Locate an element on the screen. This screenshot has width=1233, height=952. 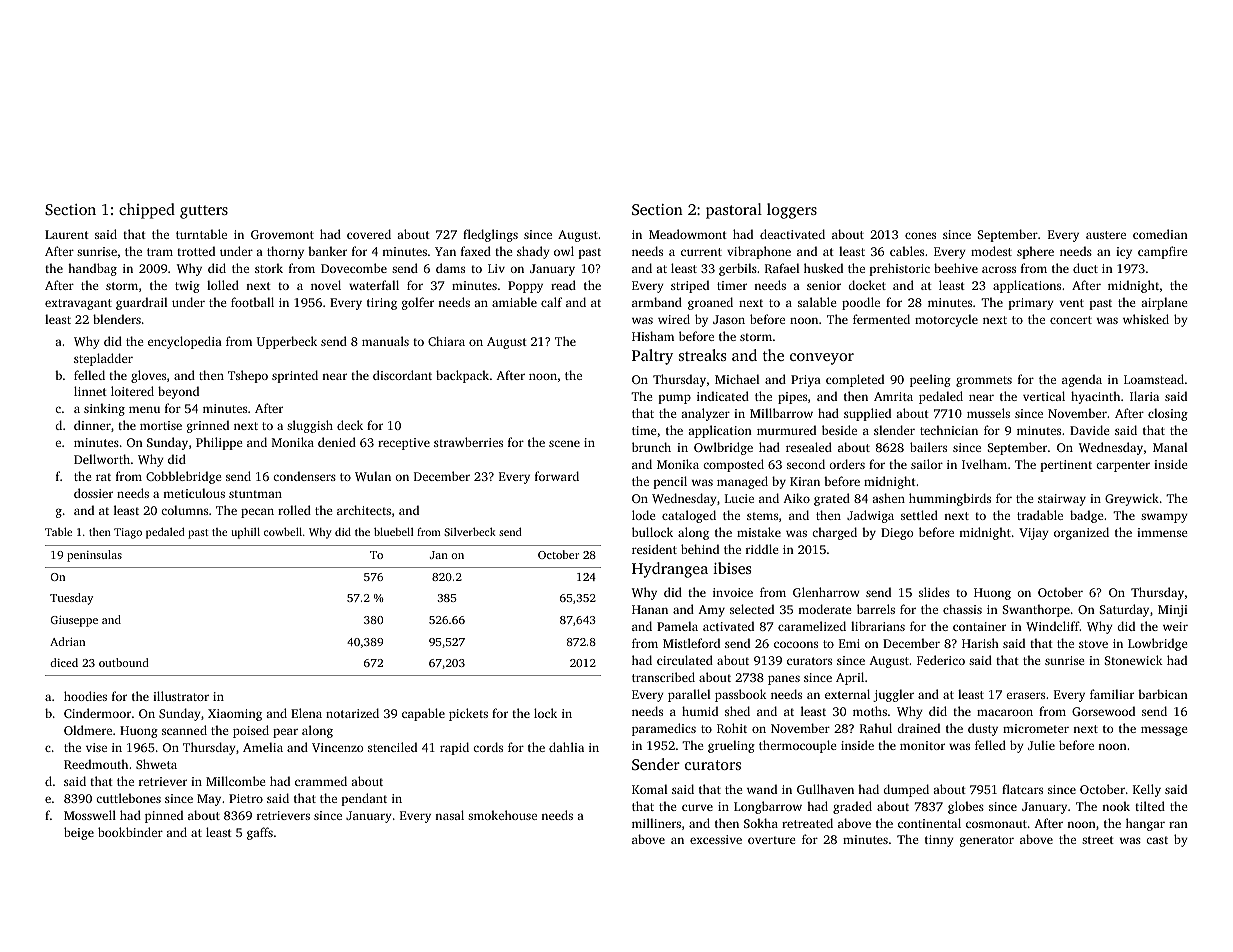
selected is located at coordinates (752, 609).
